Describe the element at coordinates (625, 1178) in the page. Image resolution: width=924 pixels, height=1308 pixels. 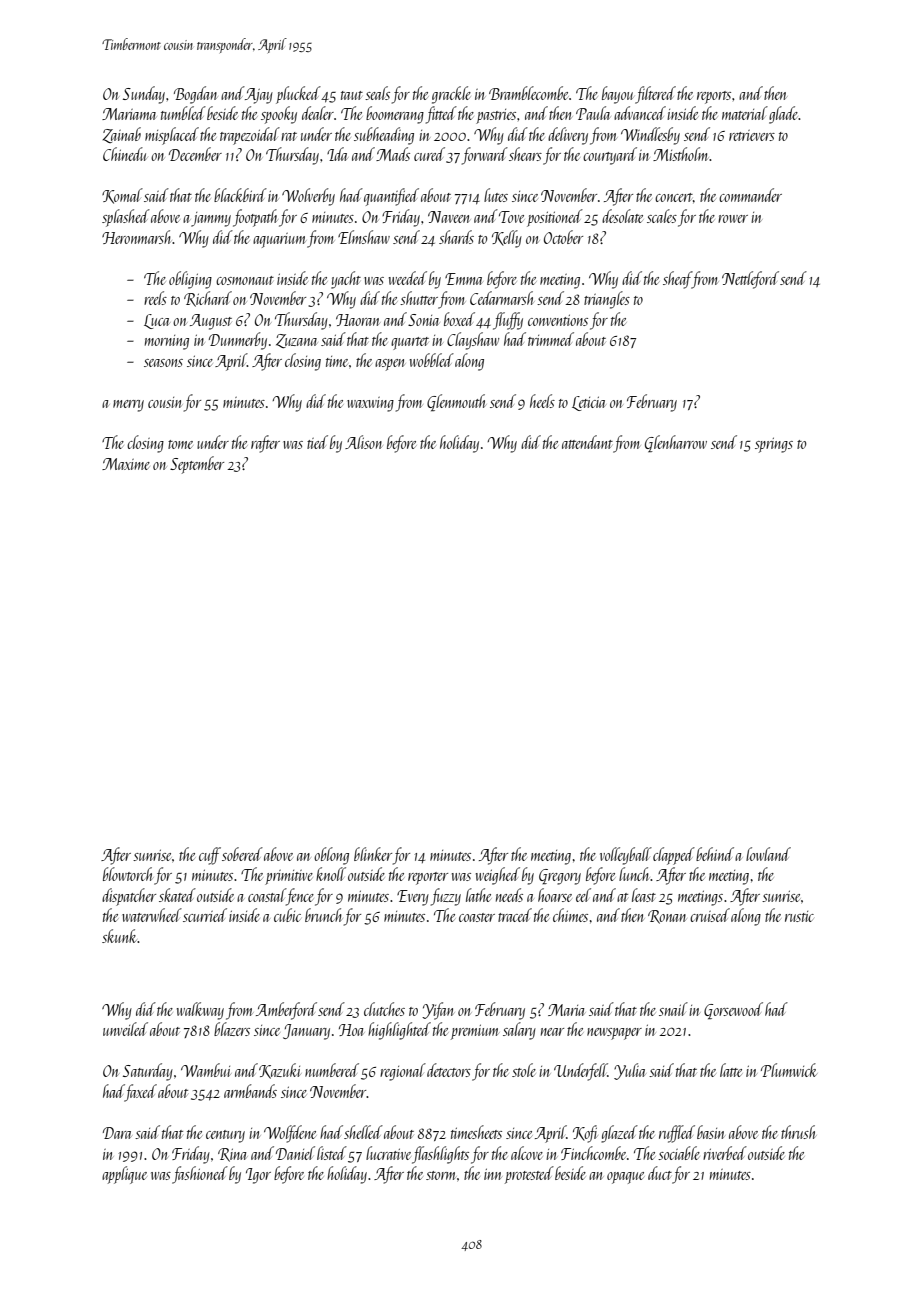
I see `opaque` at that location.
